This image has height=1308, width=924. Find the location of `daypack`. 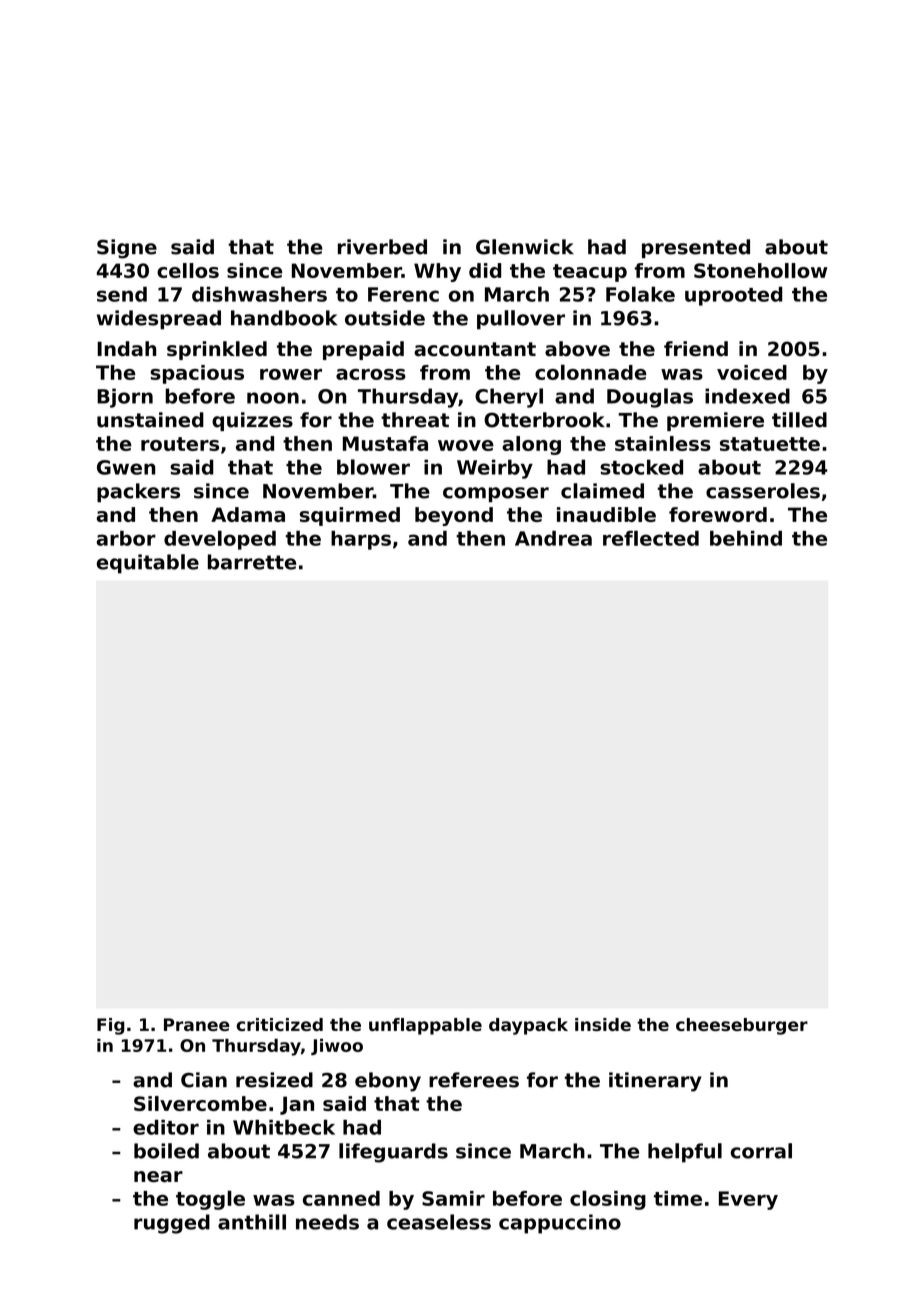

daypack is located at coordinates (528, 1026).
